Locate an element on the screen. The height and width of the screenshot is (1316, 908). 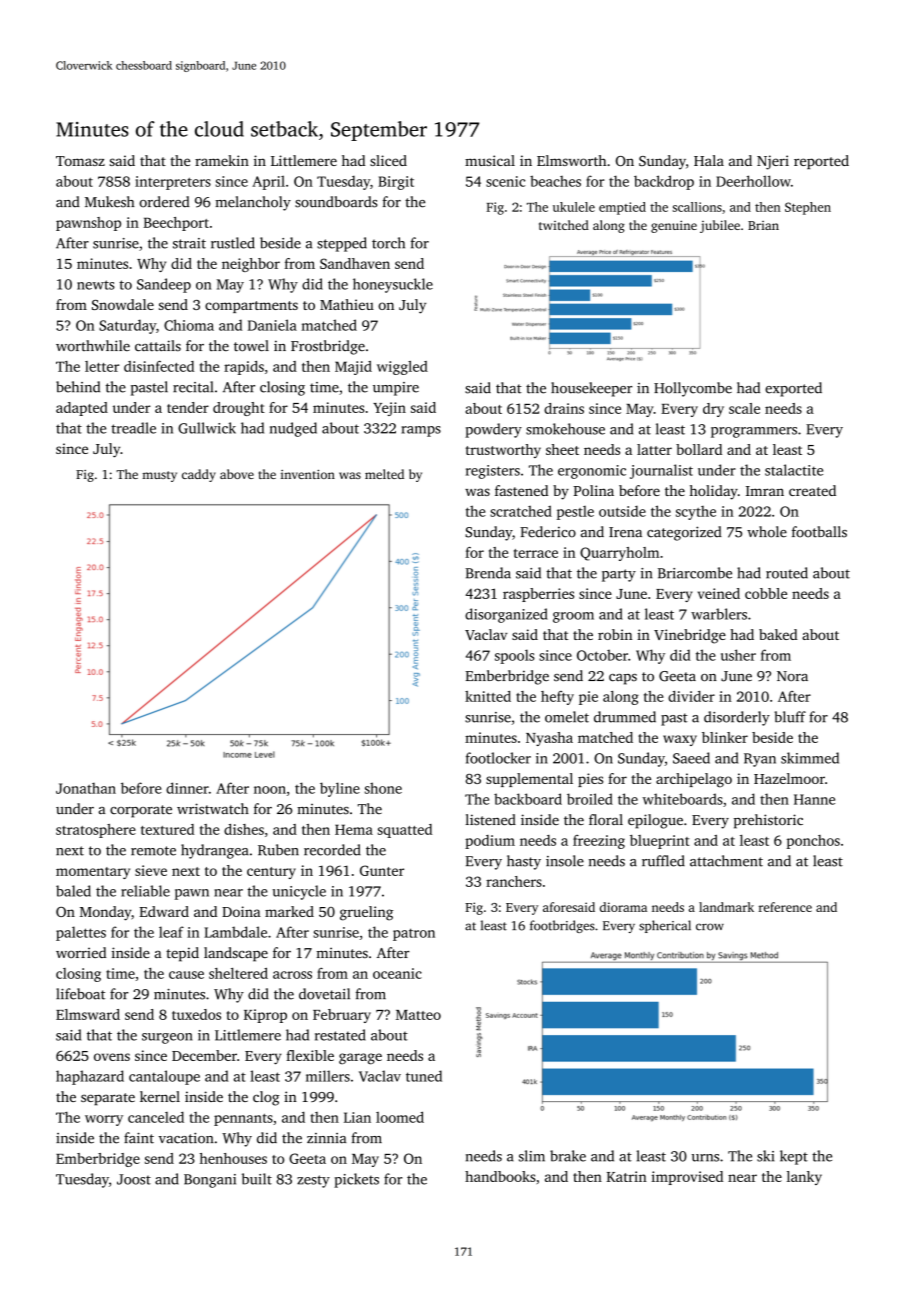
improvised is located at coordinates (687, 1178).
